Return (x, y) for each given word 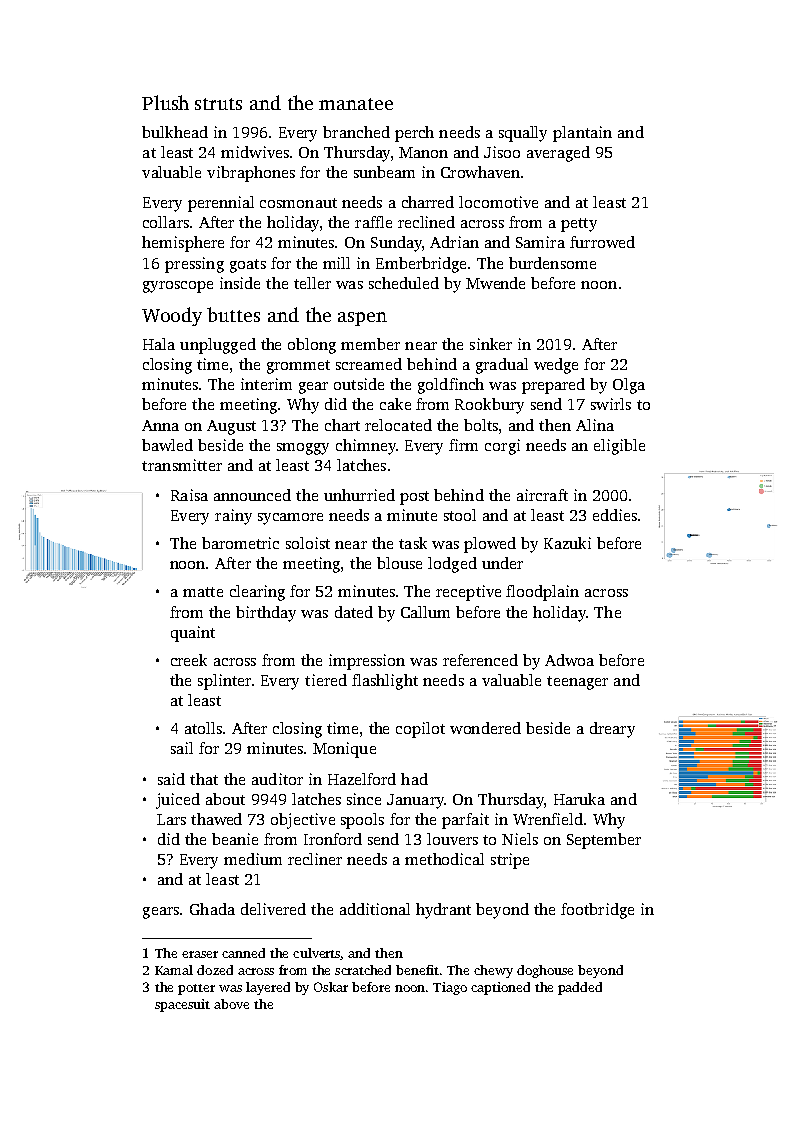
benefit (417, 970)
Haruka (579, 799)
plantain (582, 134)
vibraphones (251, 174)
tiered (326, 680)
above (231, 1004)
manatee (356, 104)
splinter (224, 682)
